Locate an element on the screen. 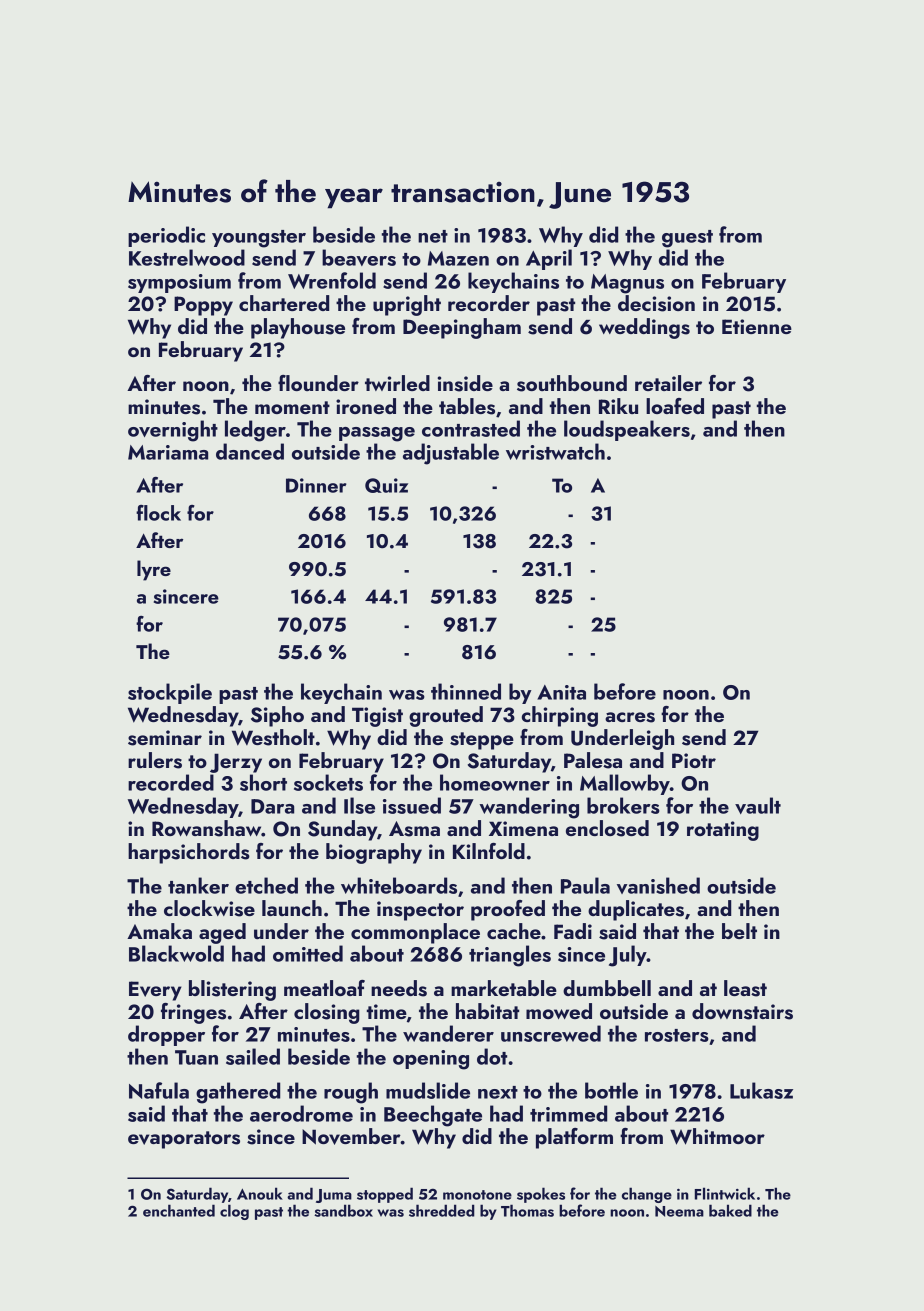 The height and width of the screenshot is (1311, 924). moment is located at coordinates (292, 407).
